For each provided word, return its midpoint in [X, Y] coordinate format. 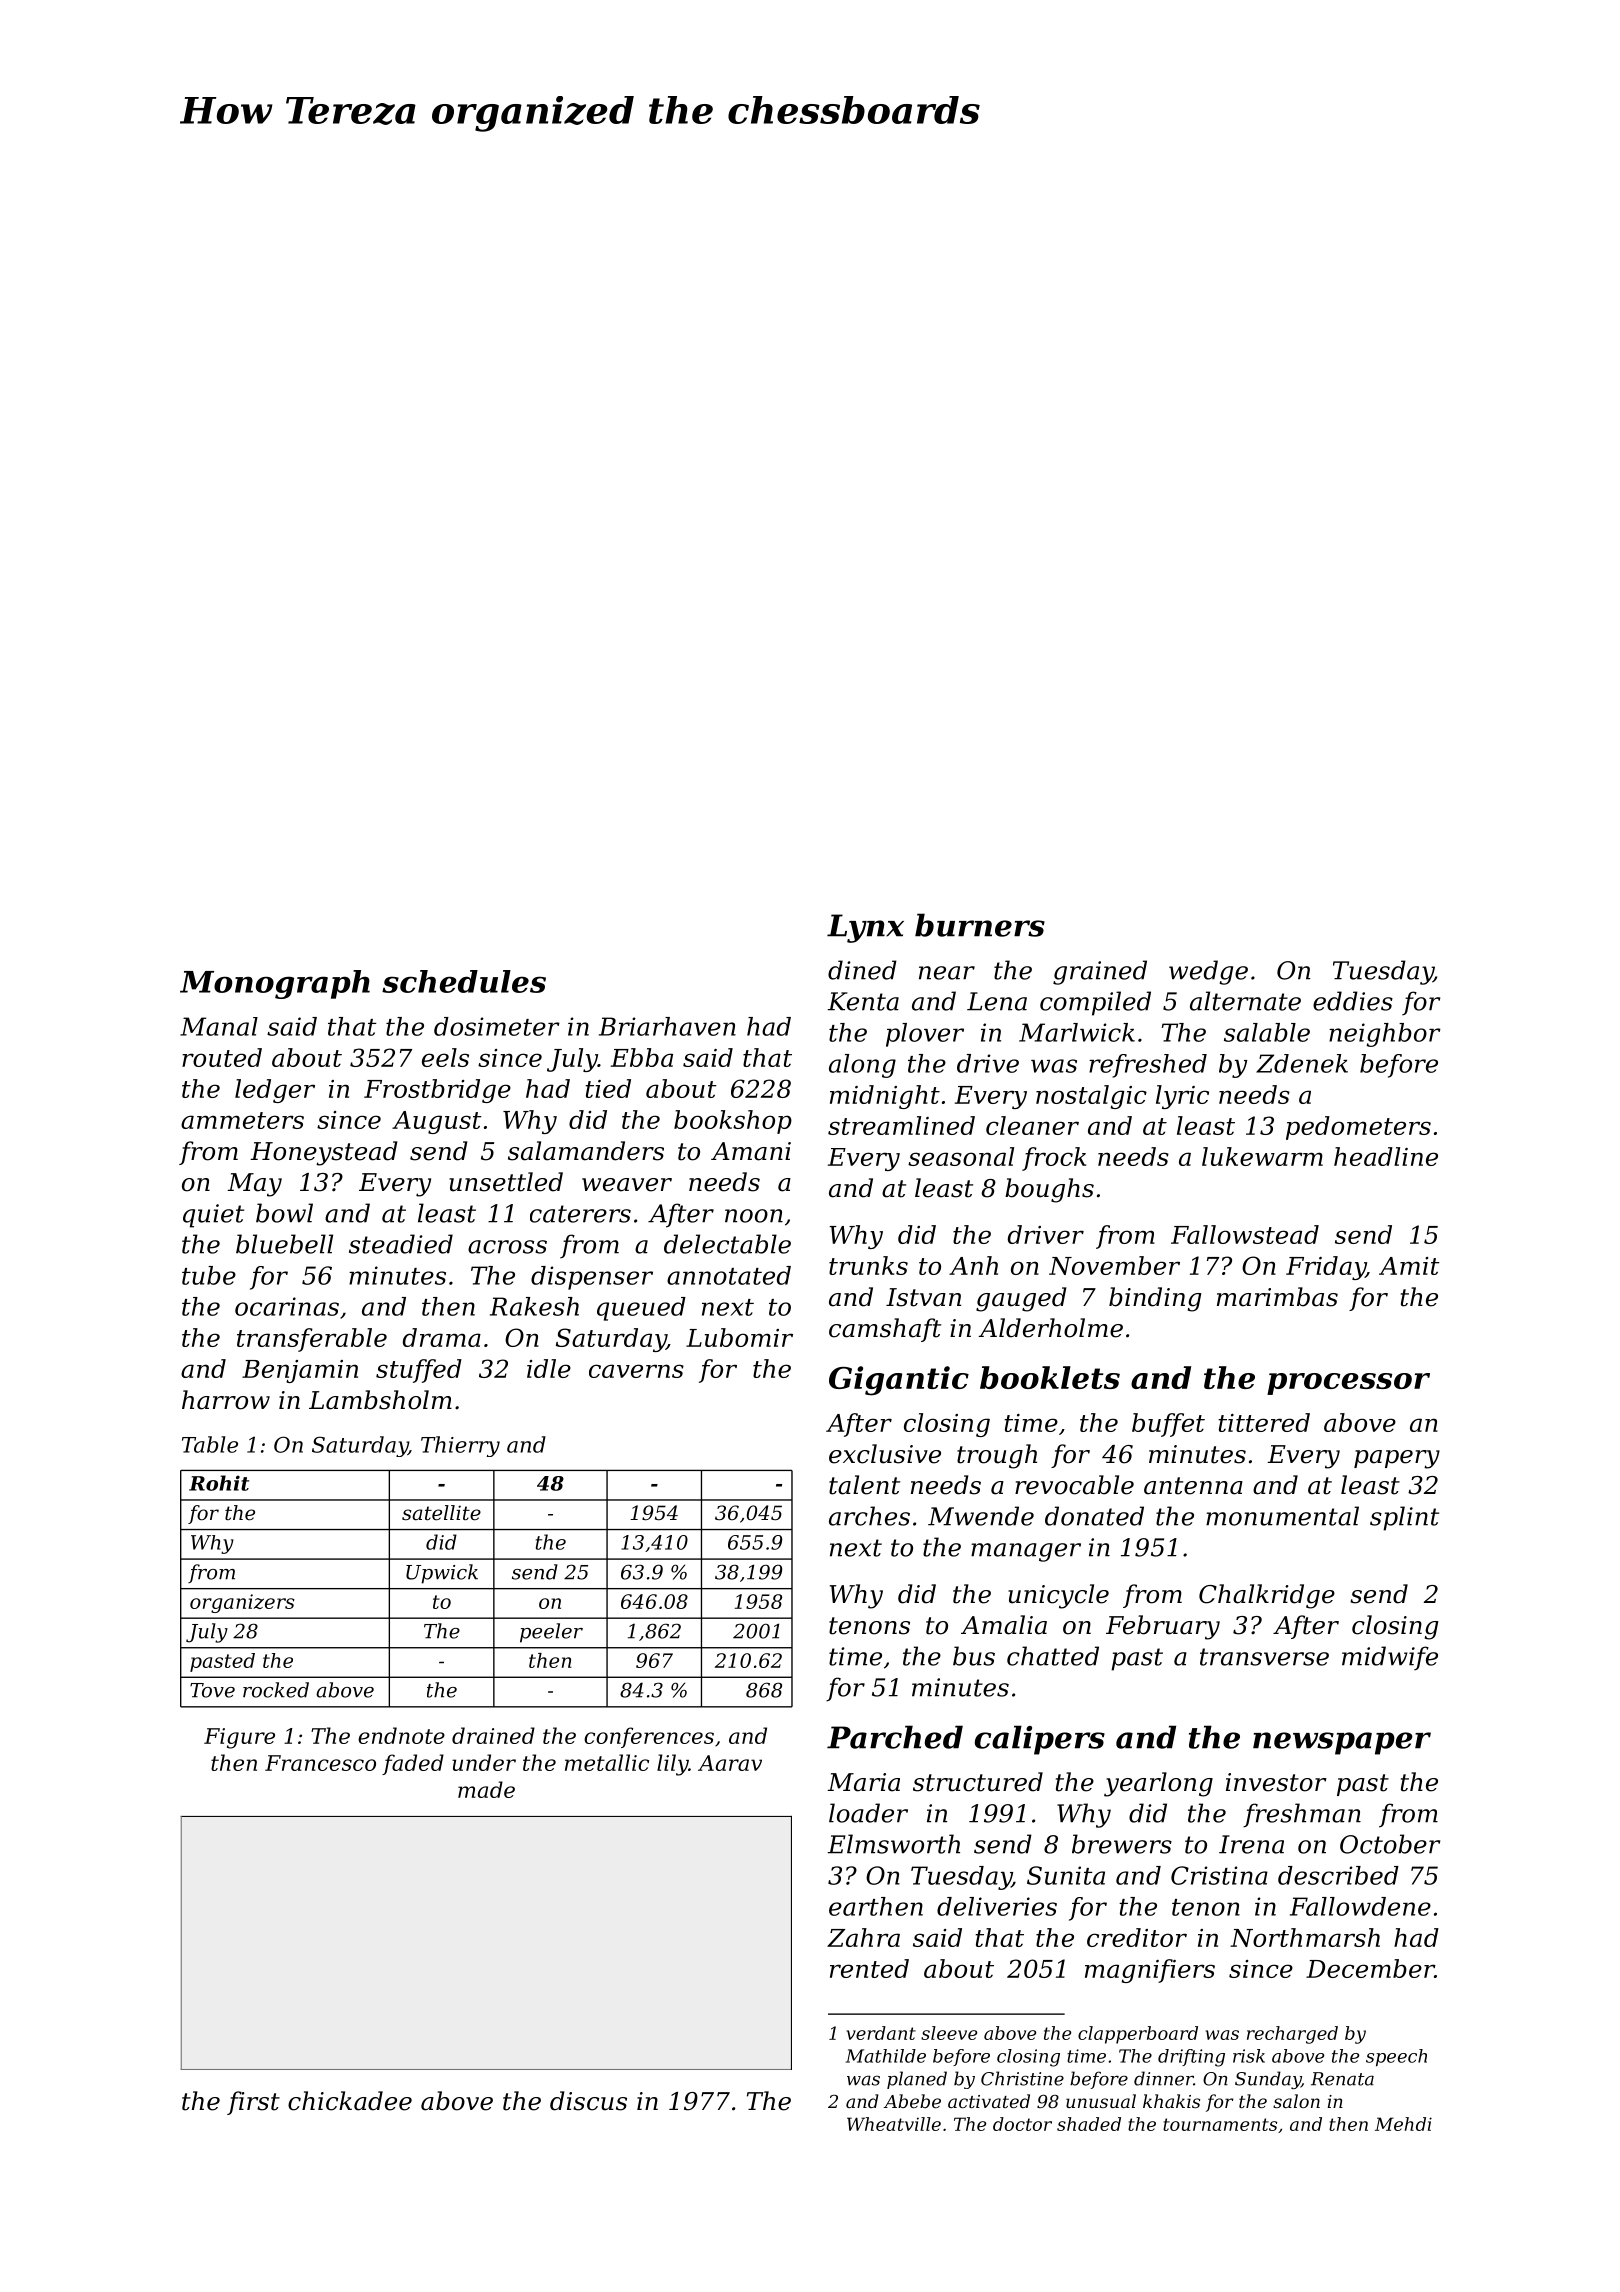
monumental [1282, 1516]
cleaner [1032, 1125]
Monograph [275, 984]
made [486, 1789]
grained [1100, 972]
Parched [895, 1737]
